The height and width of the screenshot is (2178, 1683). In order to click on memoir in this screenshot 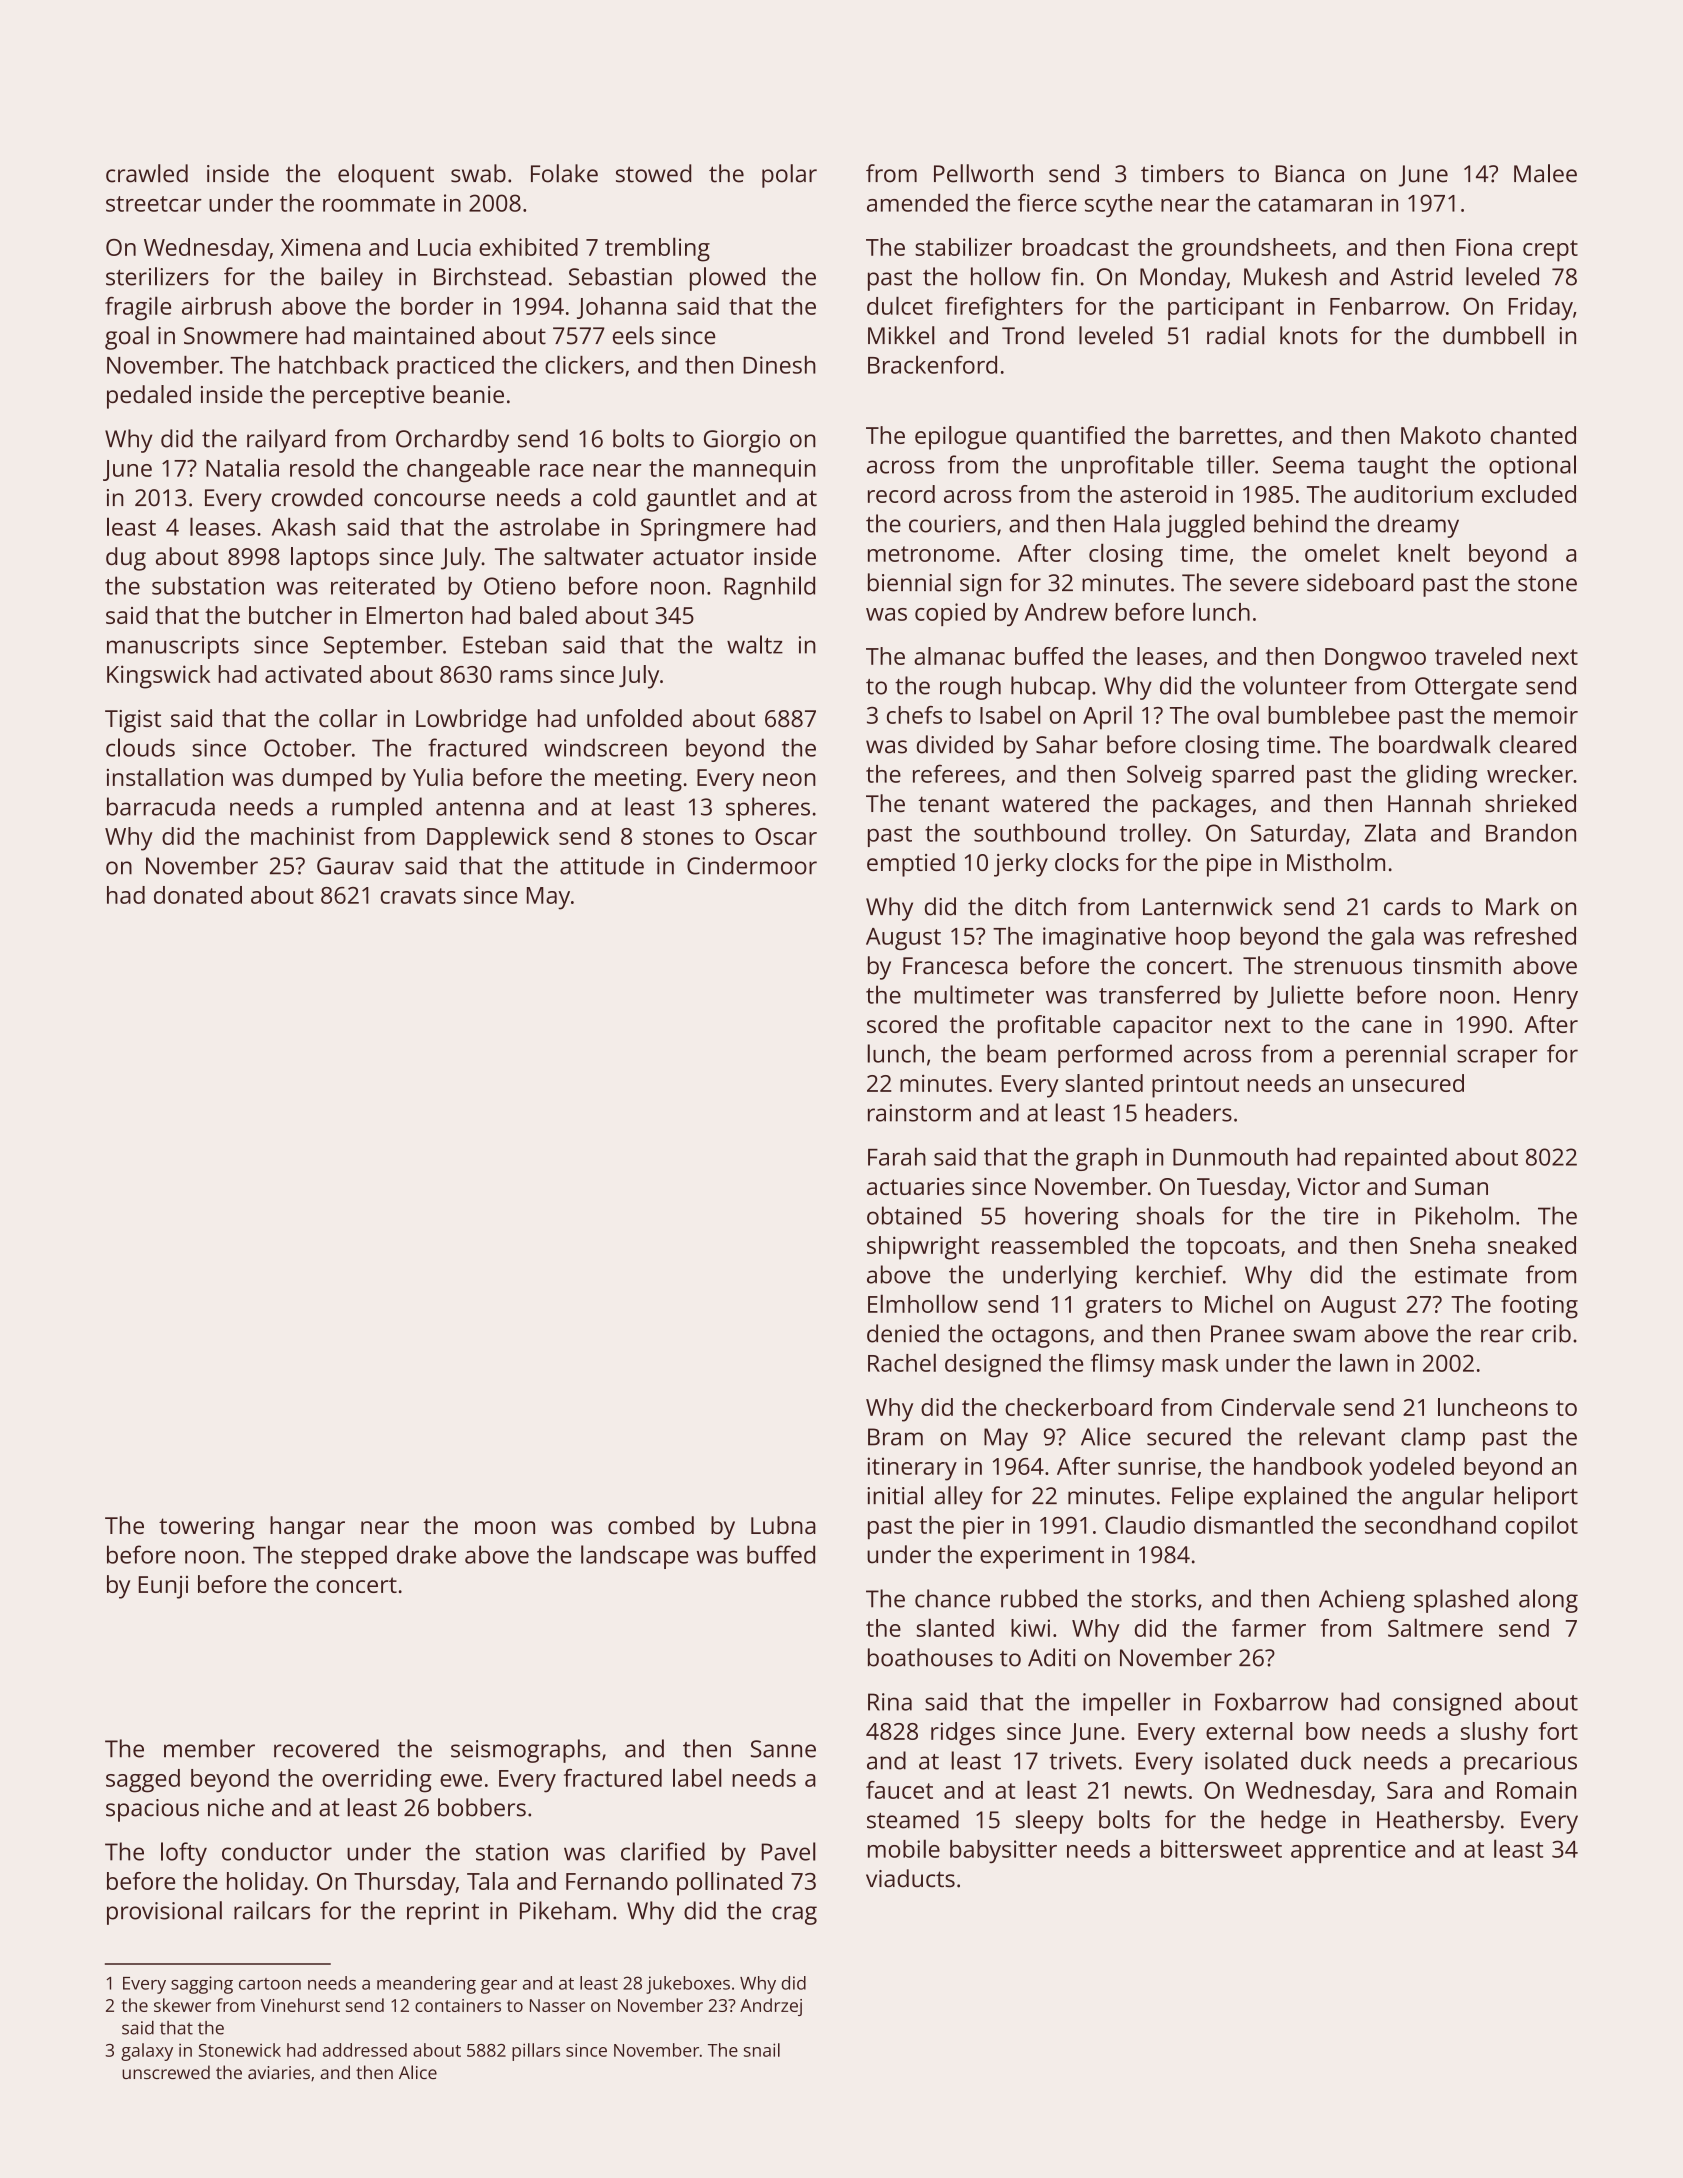, I will do `click(1536, 715)`.
